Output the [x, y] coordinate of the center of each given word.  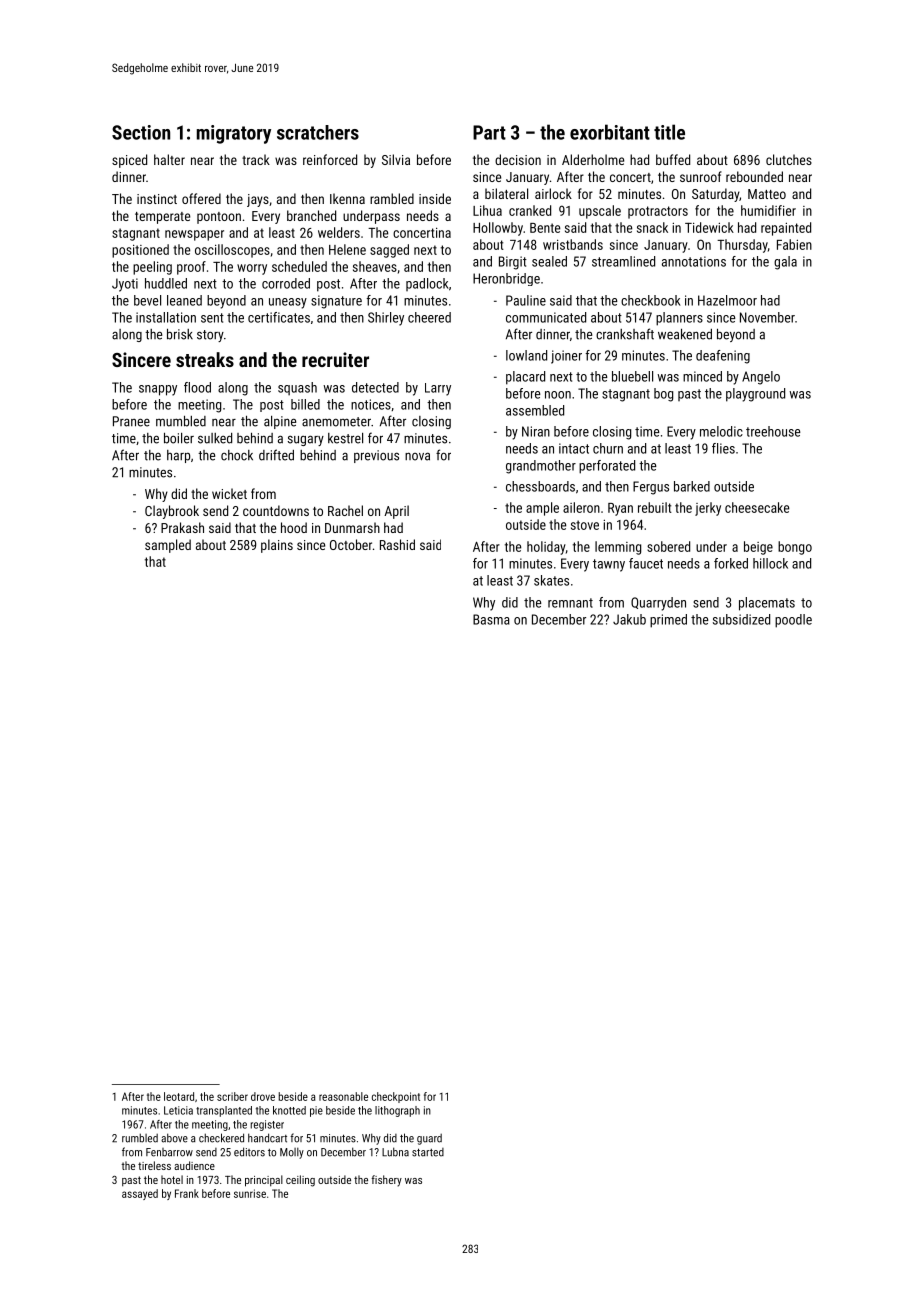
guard [429, 1139]
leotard [179, 1096]
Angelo [761, 378]
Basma [491, 619]
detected [375, 387]
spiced [129, 161]
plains [277, 546]
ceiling [300, 1181]
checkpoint [396, 1097]
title [669, 132]
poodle [793, 621]
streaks [205, 359]
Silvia [396, 159]
